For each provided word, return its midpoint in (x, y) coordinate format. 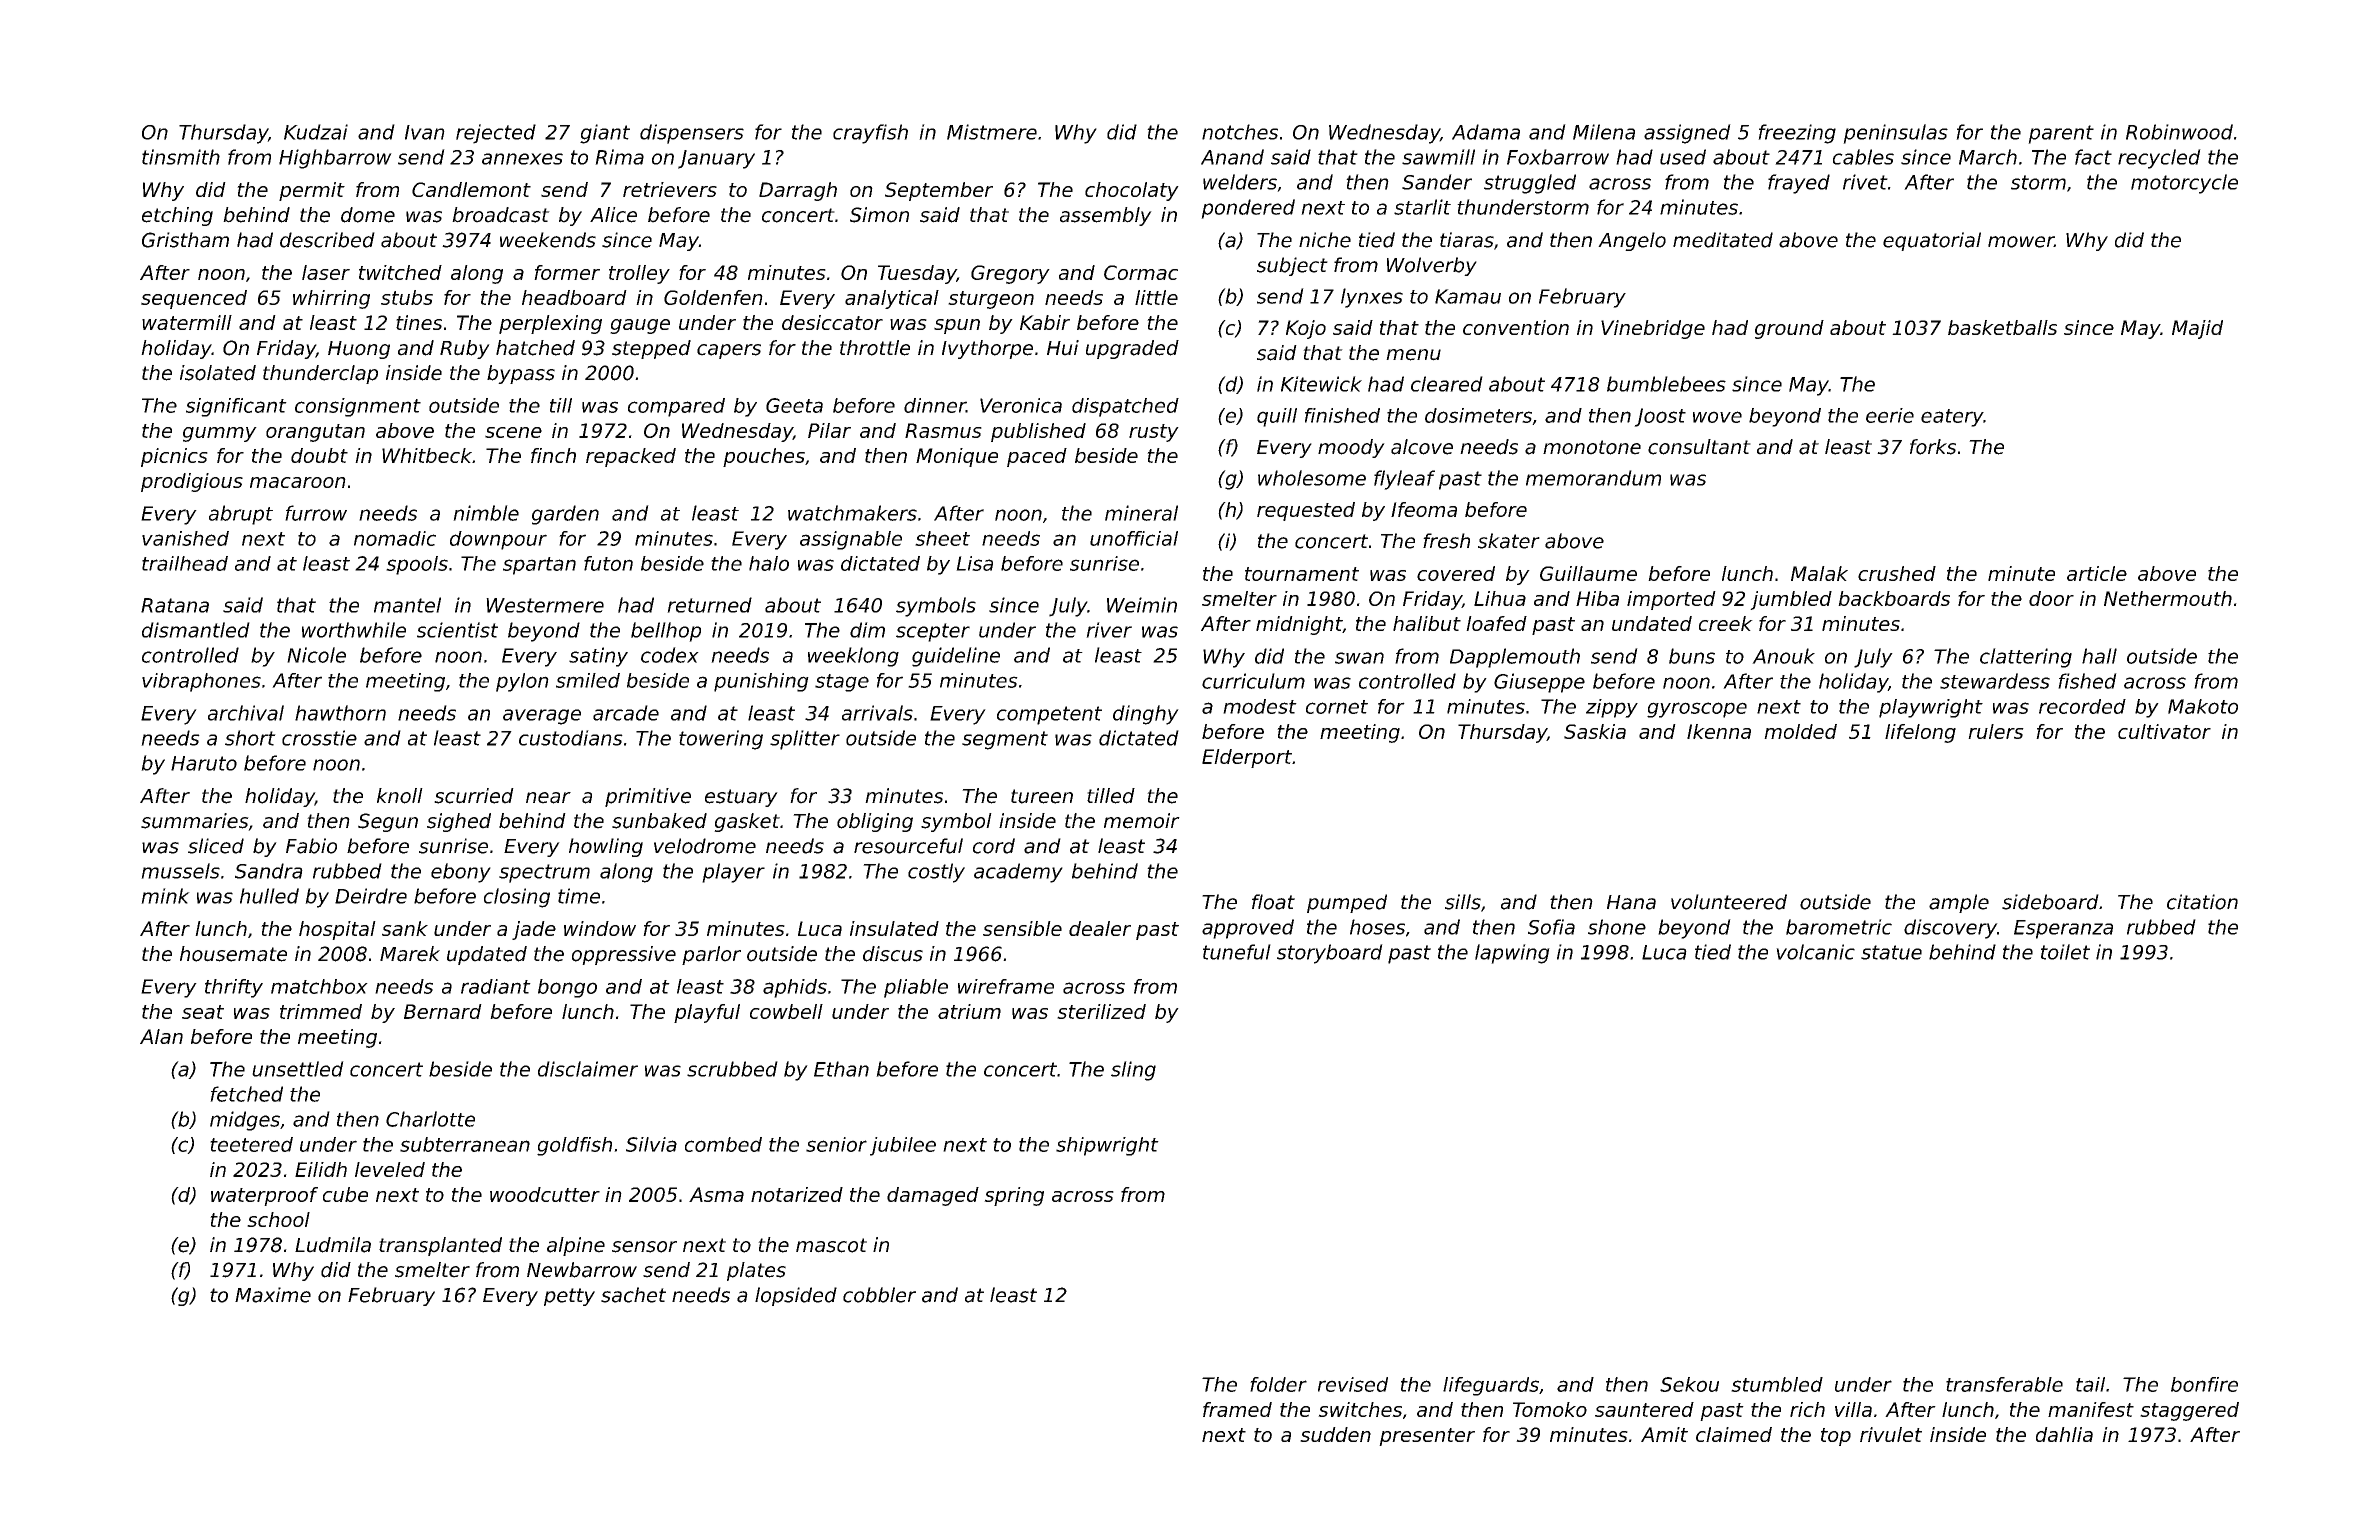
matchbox (319, 986)
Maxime (273, 1295)
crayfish (870, 134)
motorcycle (2184, 184)
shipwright (1107, 1146)
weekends (548, 240)
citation (2202, 902)
